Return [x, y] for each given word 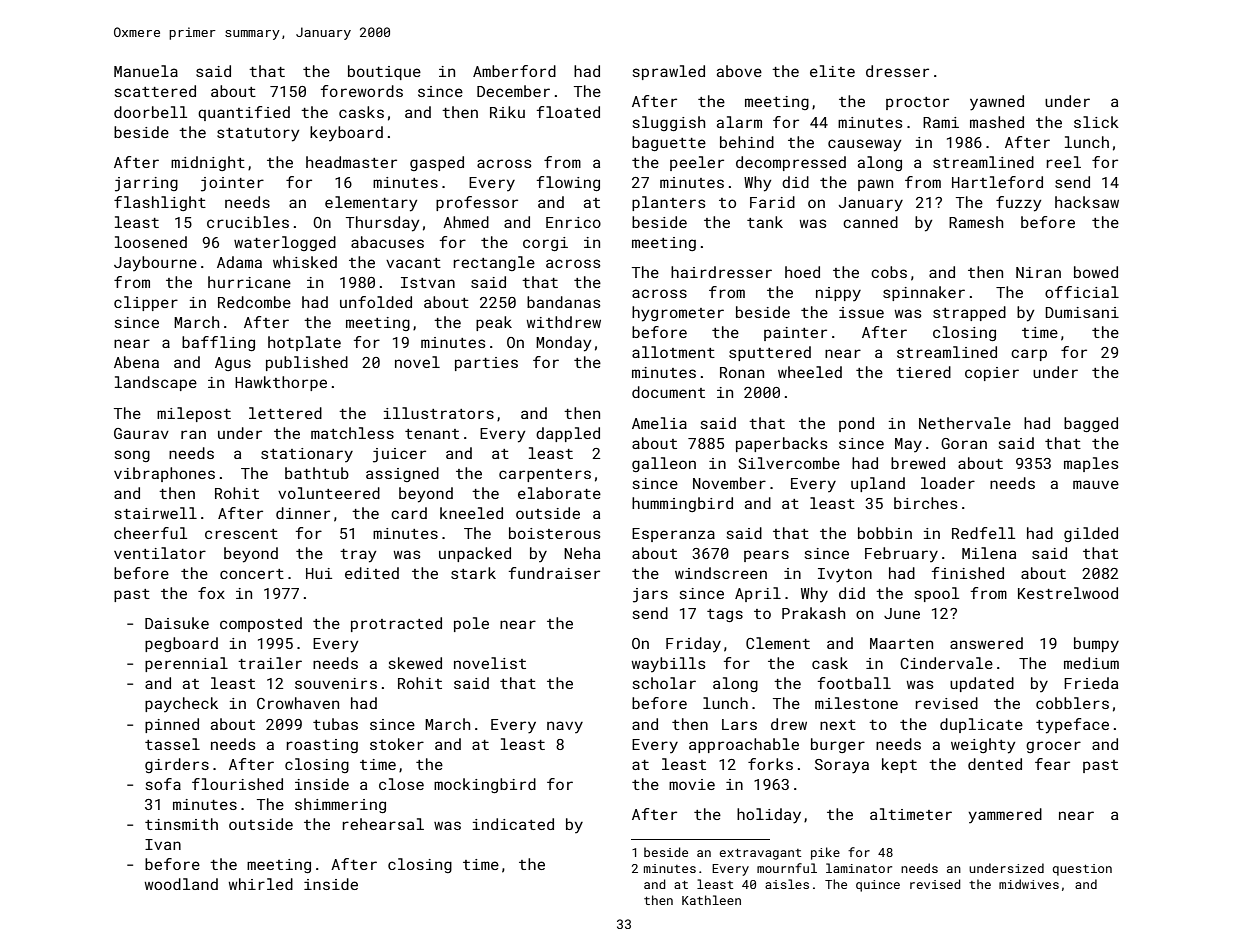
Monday [564, 344]
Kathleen [711, 900]
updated [982, 684]
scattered [155, 91]
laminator [859, 868]
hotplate [304, 343]
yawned [997, 103]
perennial [186, 664]
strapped [969, 313]
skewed [415, 663]
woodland [181, 884]
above [739, 71]
